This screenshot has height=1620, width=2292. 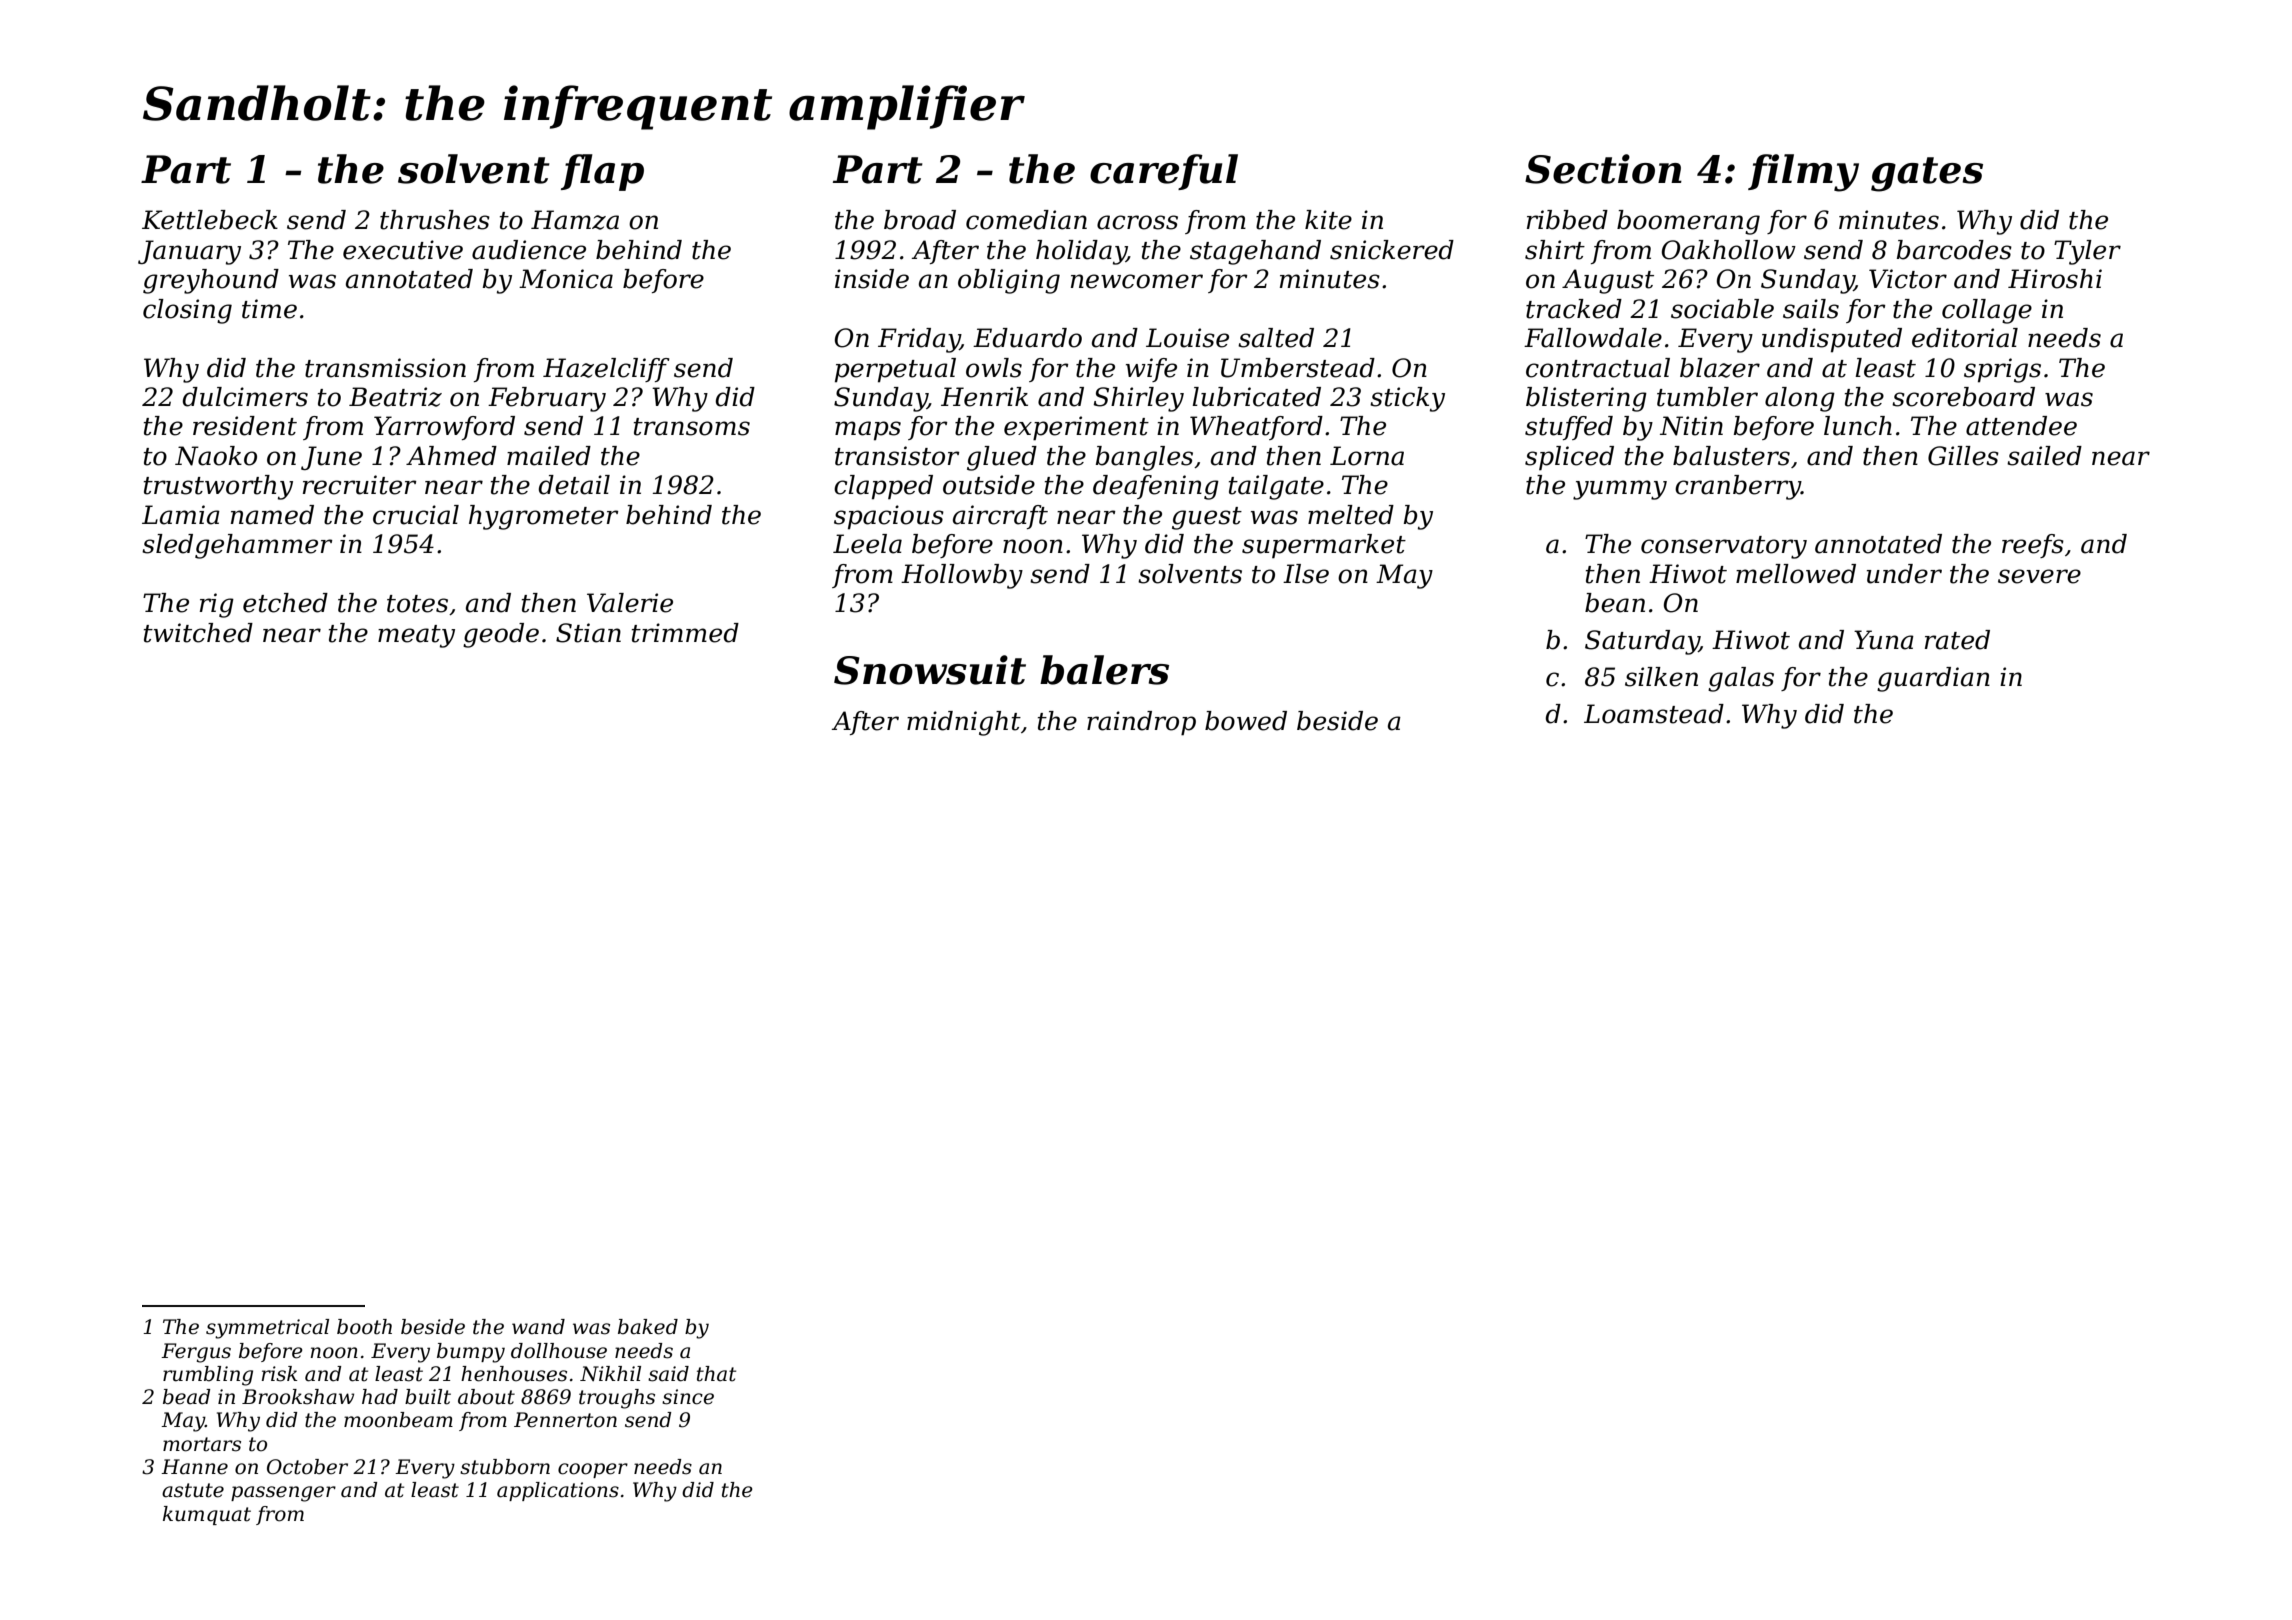 I want to click on Tyler, so click(x=2087, y=252).
